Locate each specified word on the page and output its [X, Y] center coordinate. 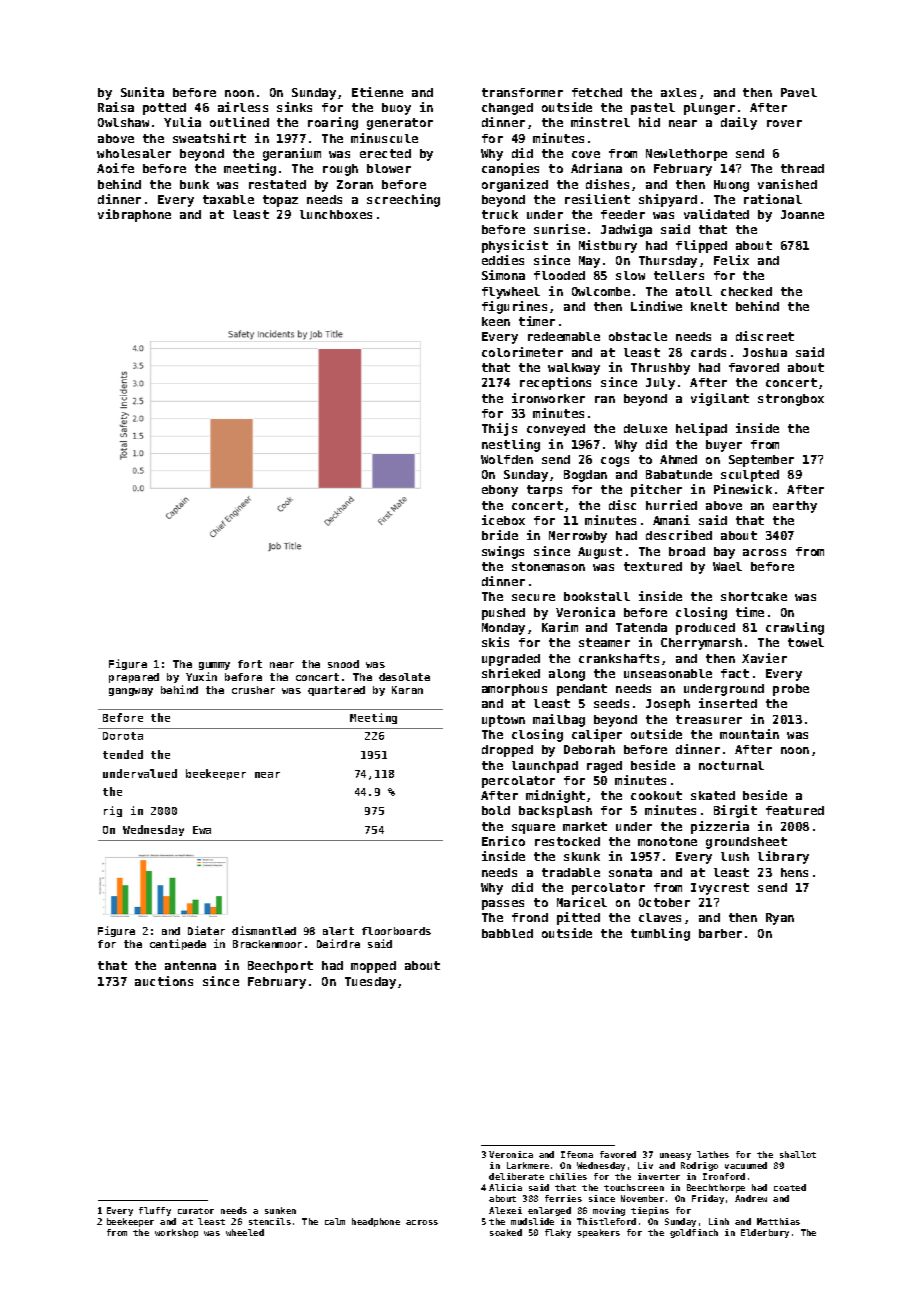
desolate [404, 677]
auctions [164, 981]
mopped [373, 967]
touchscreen [634, 1187]
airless [243, 107]
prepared [134, 678]
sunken [280, 1210]
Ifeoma [577, 1154]
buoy [396, 109]
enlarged [549, 1211]
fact [735, 673]
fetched [597, 92]
